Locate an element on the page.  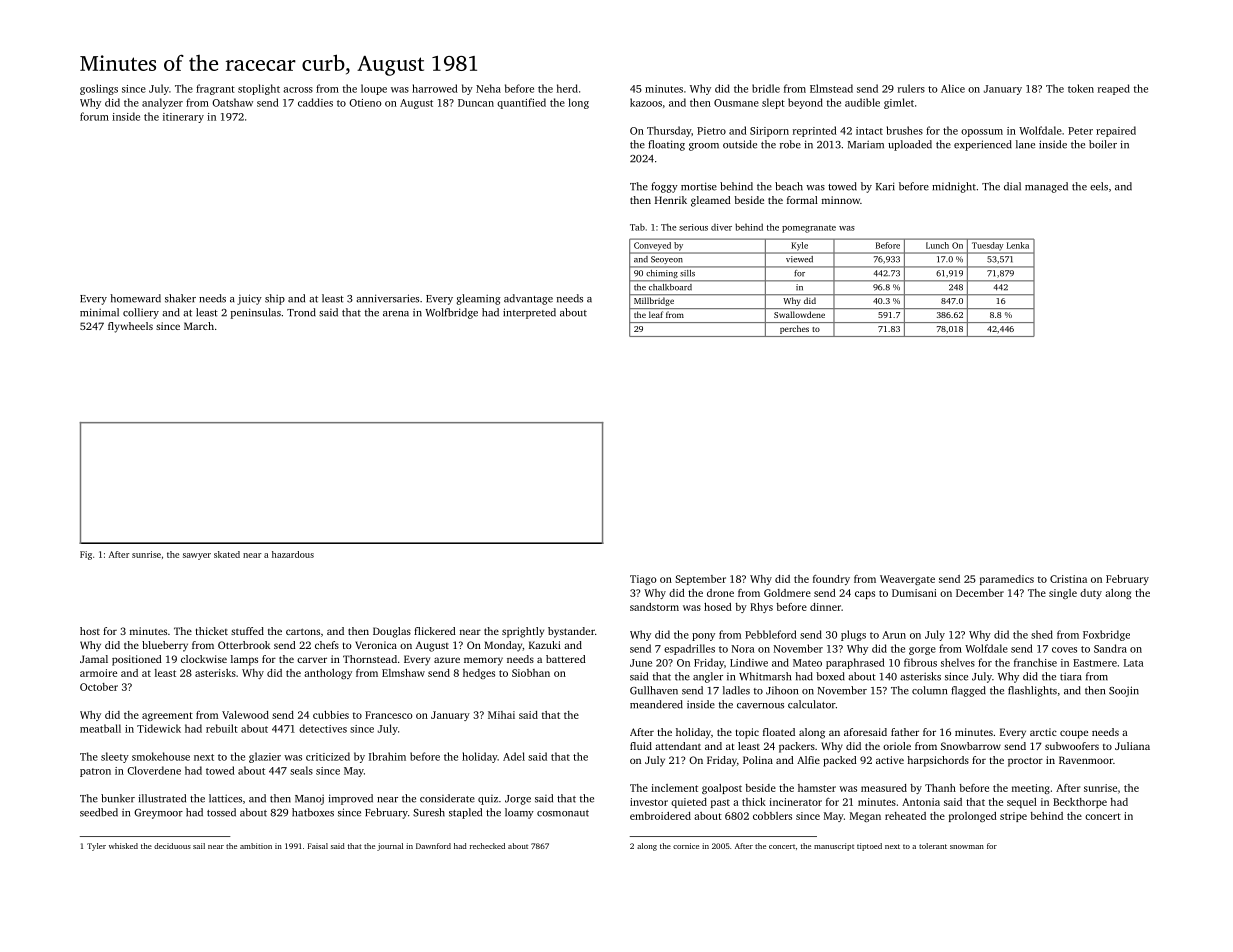
anthology is located at coordinates (328, 674).
